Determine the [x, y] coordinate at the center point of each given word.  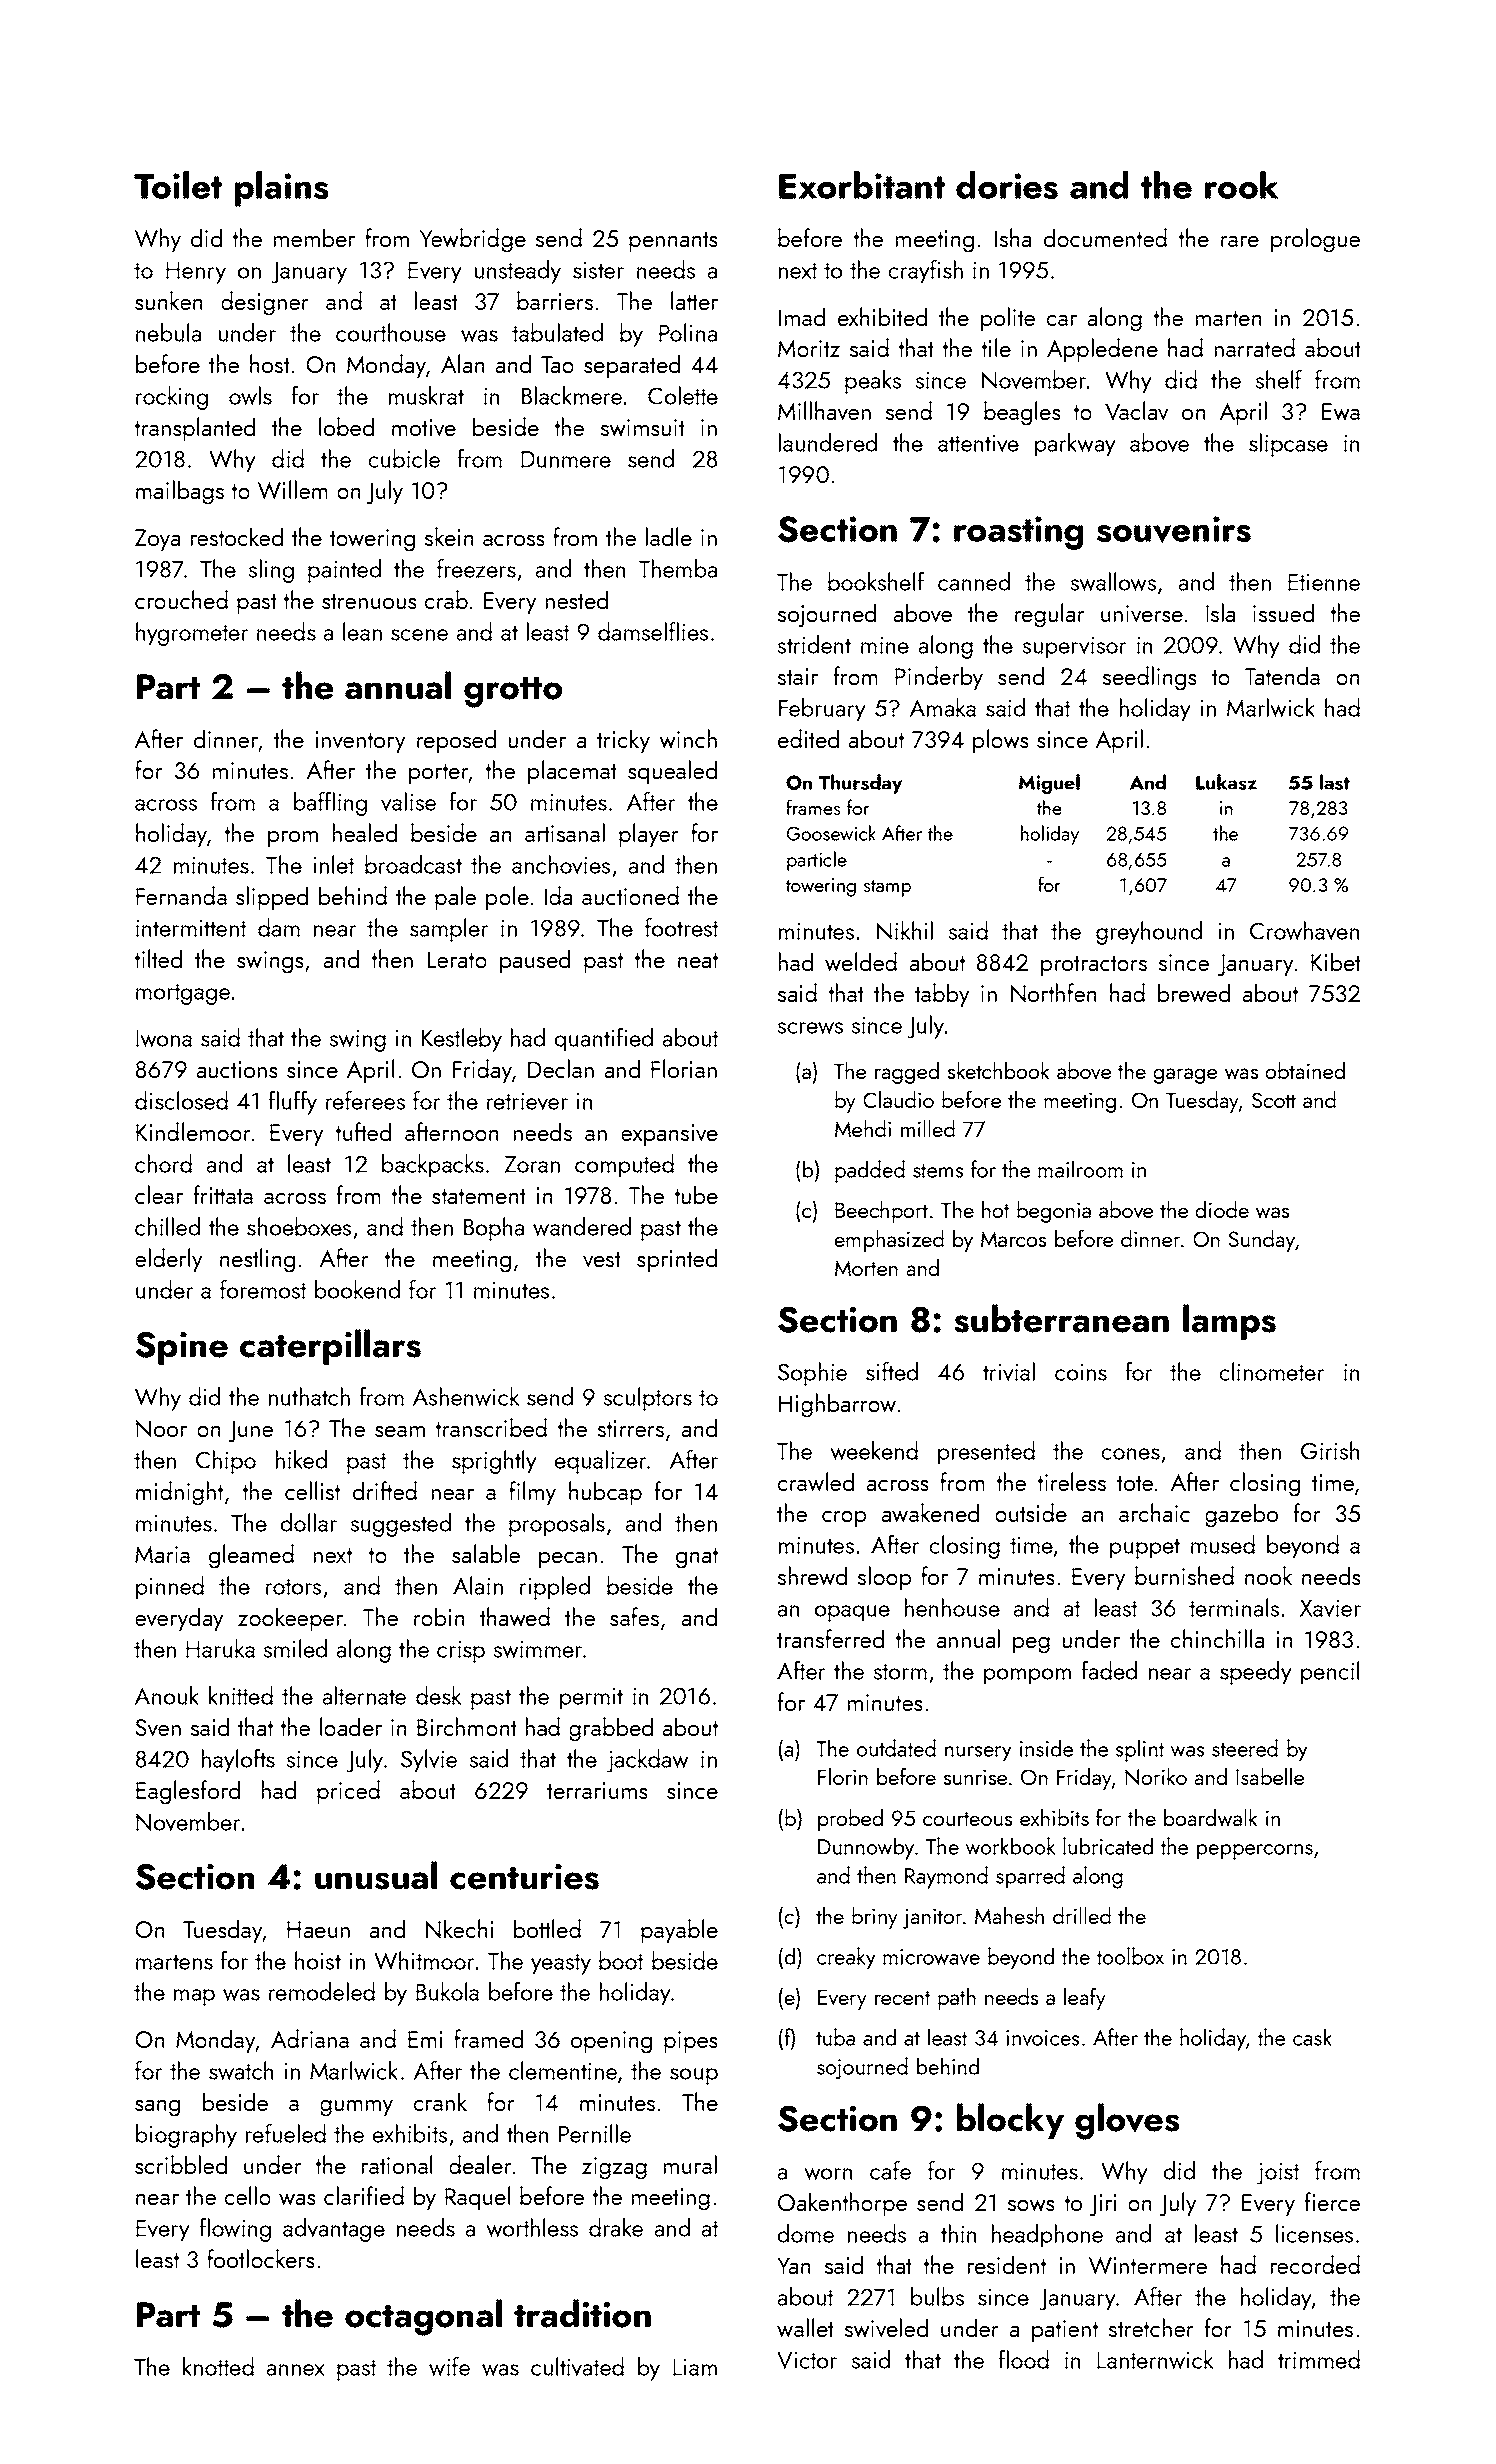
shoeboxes [299, 1226]
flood [1024, 2359]
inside [1046, 1748]
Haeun [318, 1929]
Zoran [532, 1164]
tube [696, 1194]
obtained [1305, 1070]
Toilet [178, 185]
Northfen [1053, 992]
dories [1007, 185]
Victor [807, 2360]
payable [679, 1931]
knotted [218, 2366]
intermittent [191, 928]
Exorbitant [862, 185]
